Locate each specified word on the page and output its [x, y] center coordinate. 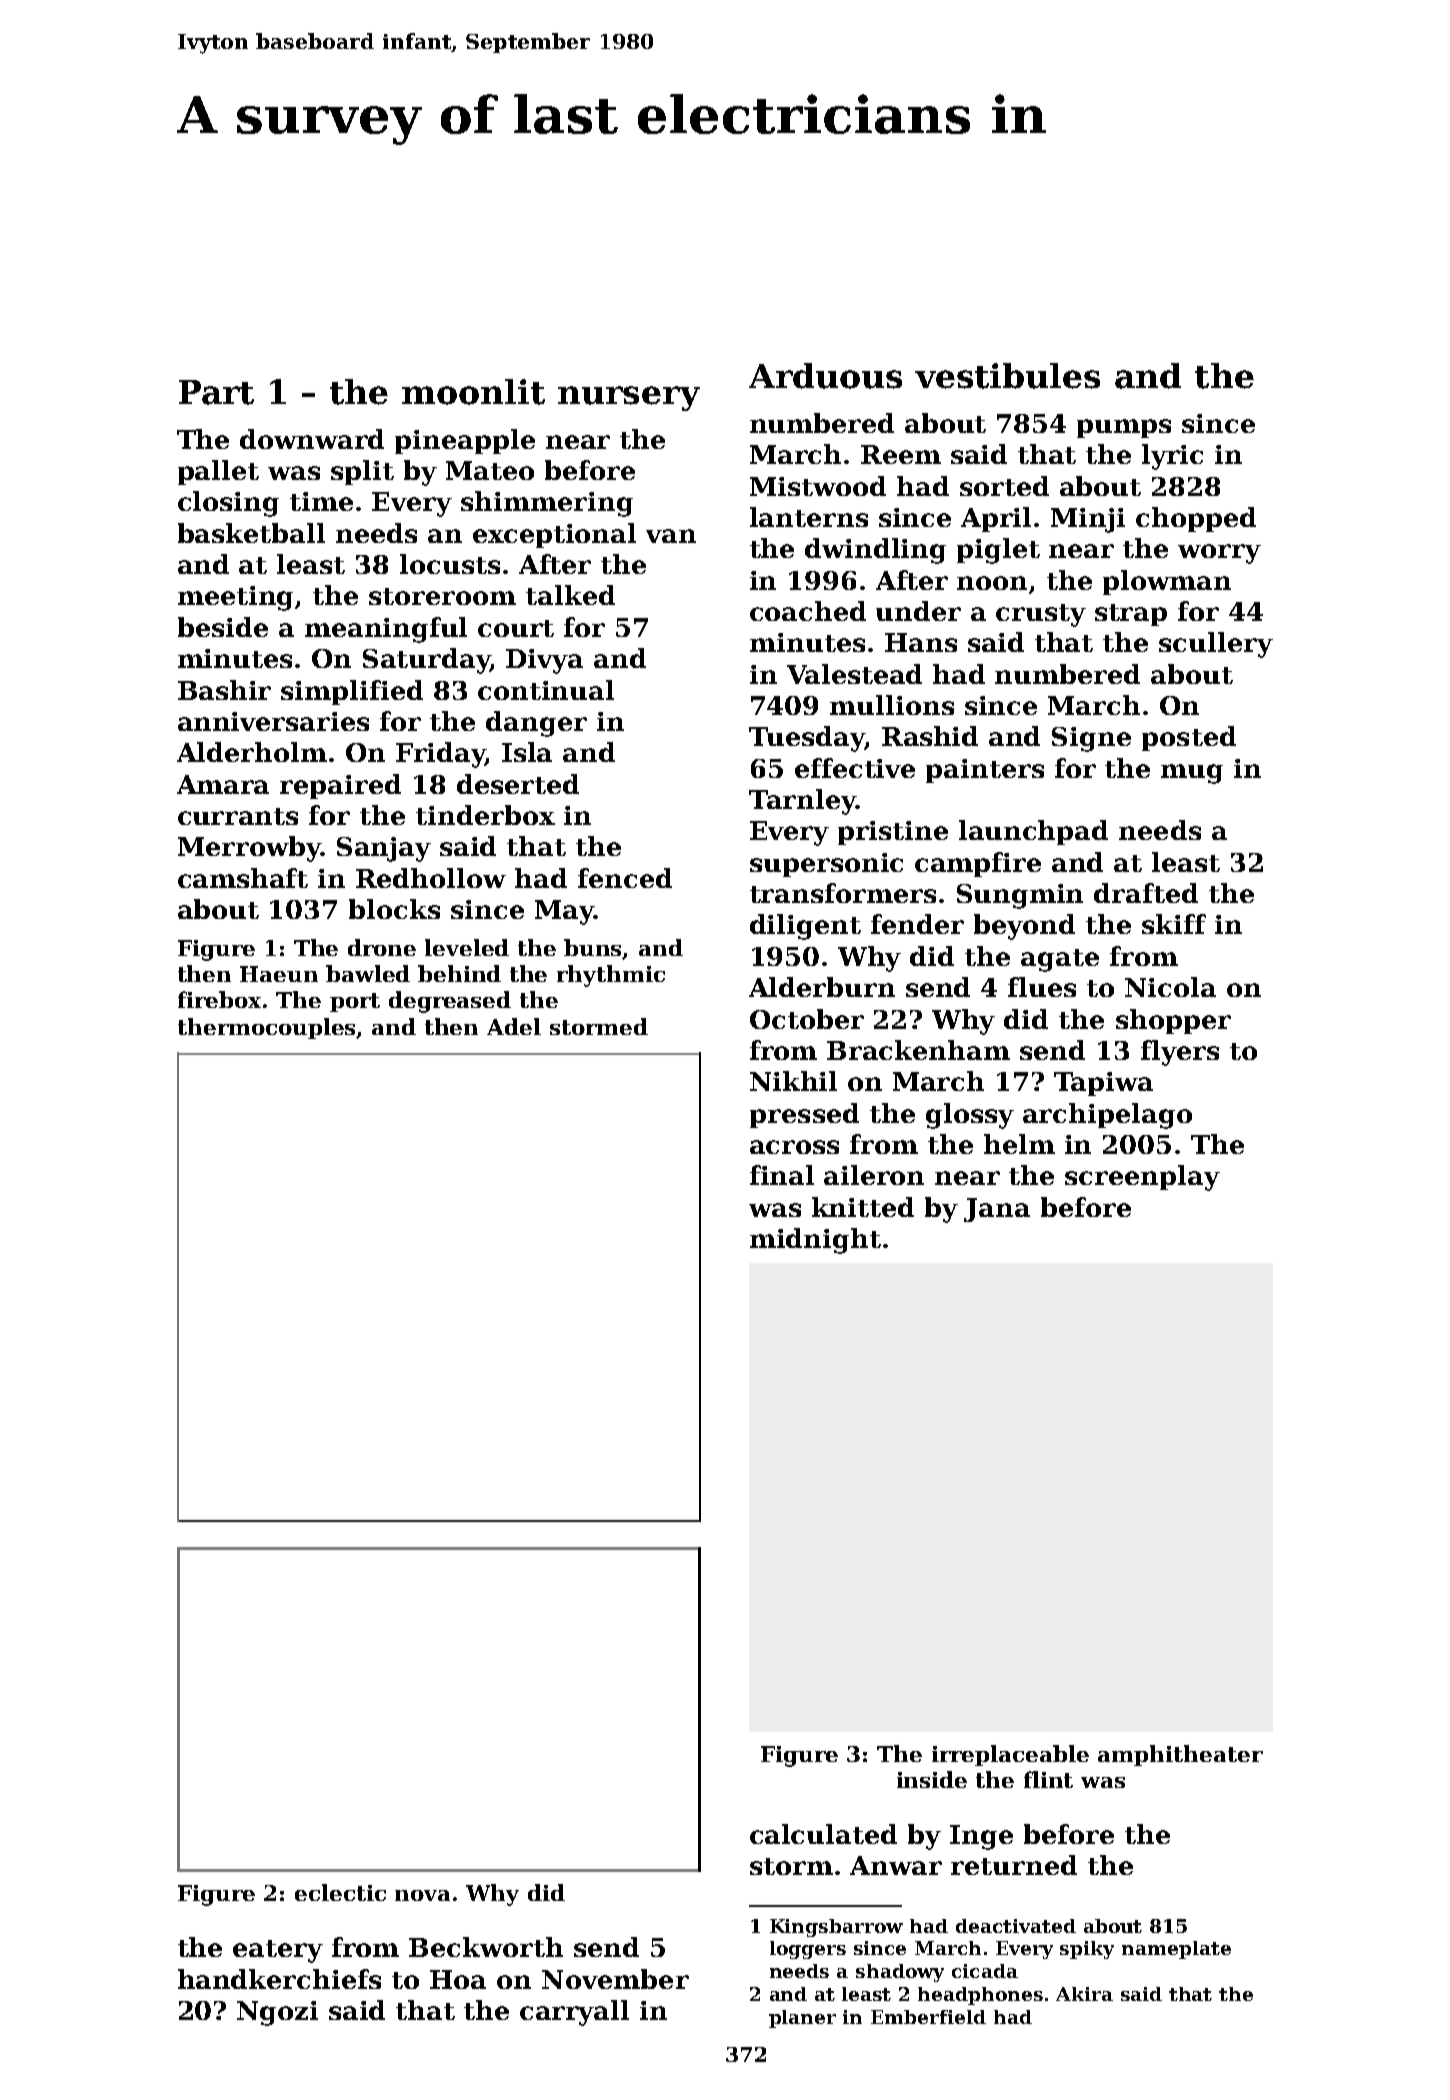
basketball [251, 533]
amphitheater [1180, 1755]
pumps [1124, 428]
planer [802, 2019]
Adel [514, 1026]
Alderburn [822, 987]
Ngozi [277, 2013]
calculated [823, 1834]
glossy [970, 1116]
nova [422, 1895]
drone [382, 947]
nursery [629, 398]
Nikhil [793, 1081]
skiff [1174, 924]
